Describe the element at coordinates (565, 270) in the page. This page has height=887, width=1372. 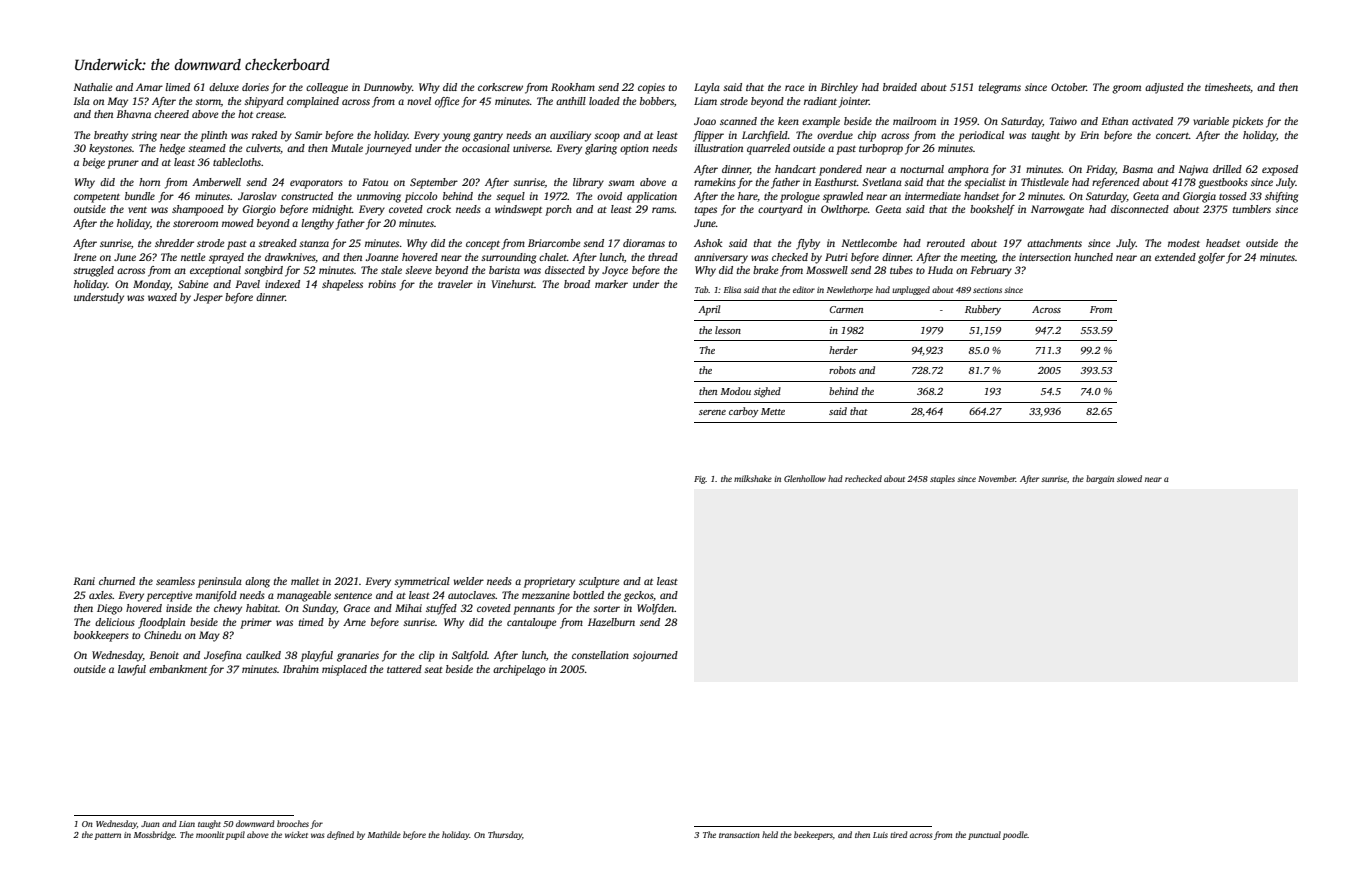
I see `dissected` at that location.
